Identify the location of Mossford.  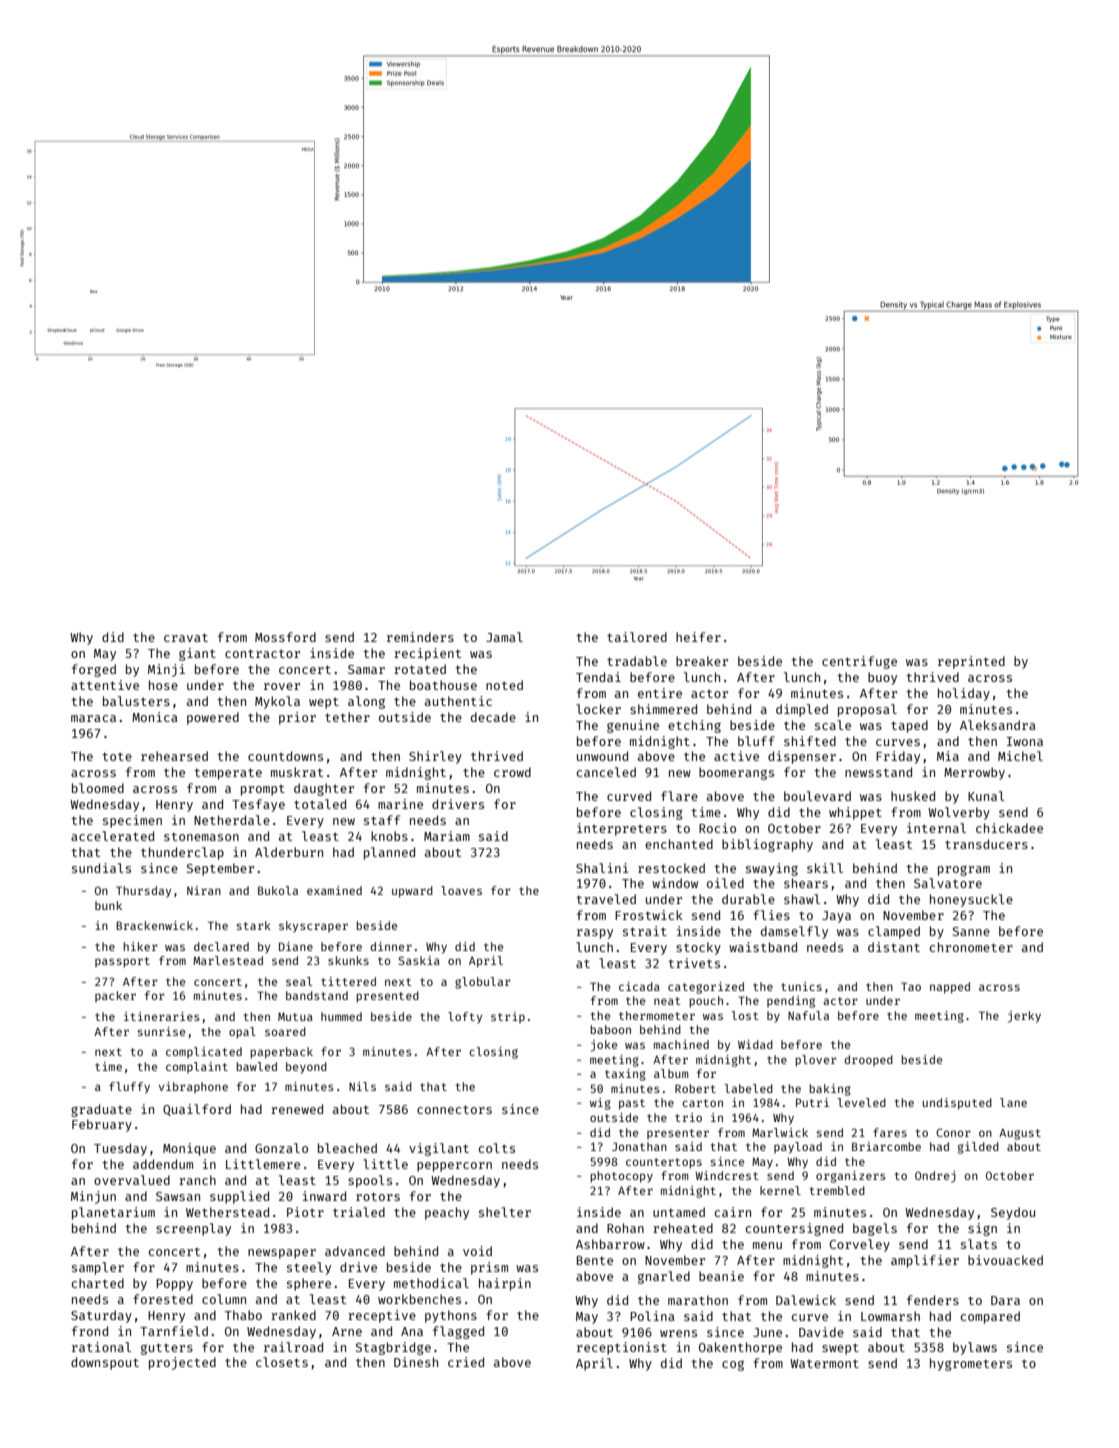
(285, 637).
